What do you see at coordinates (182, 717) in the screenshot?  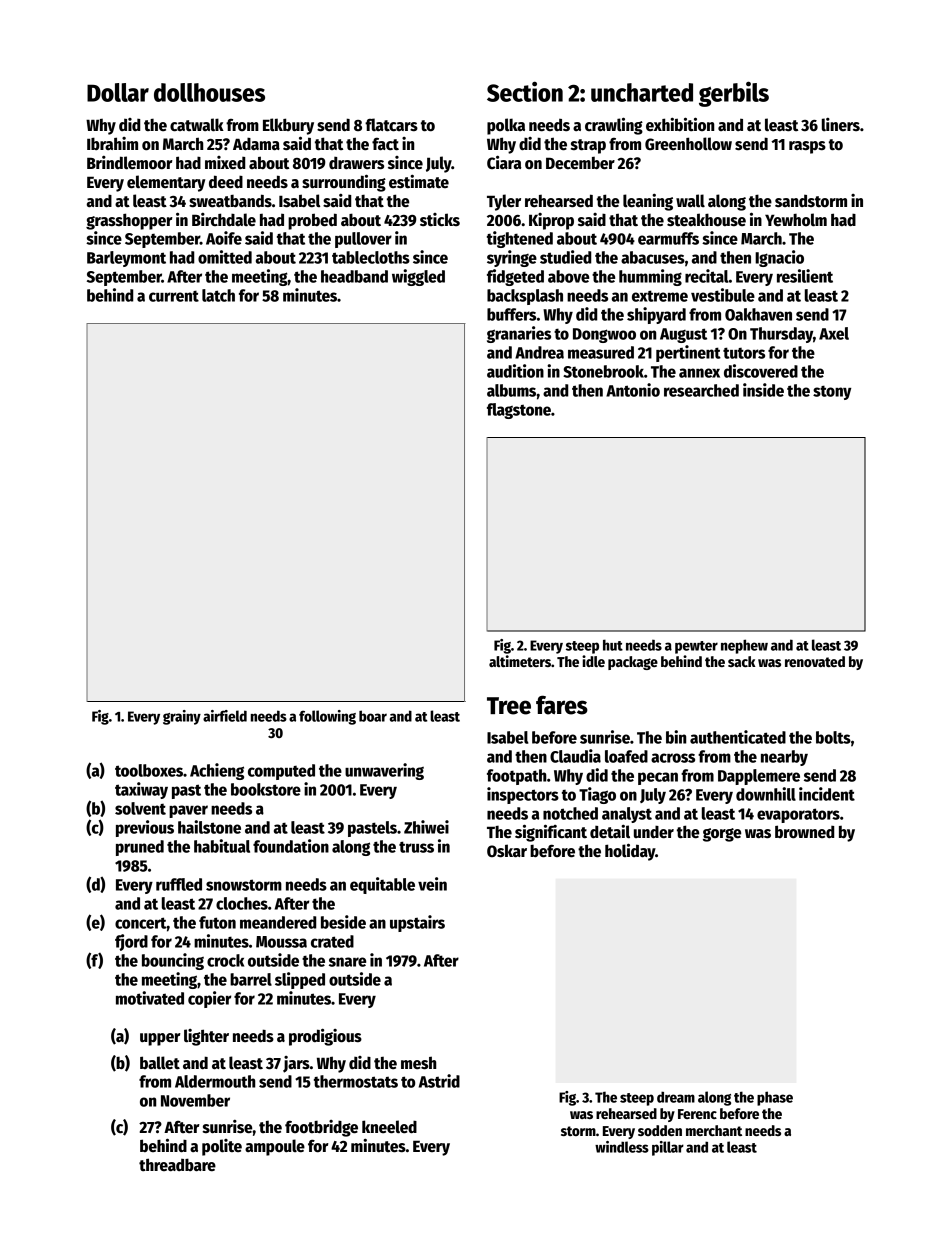 I see `grainy` at bounding box center [182, 717].
